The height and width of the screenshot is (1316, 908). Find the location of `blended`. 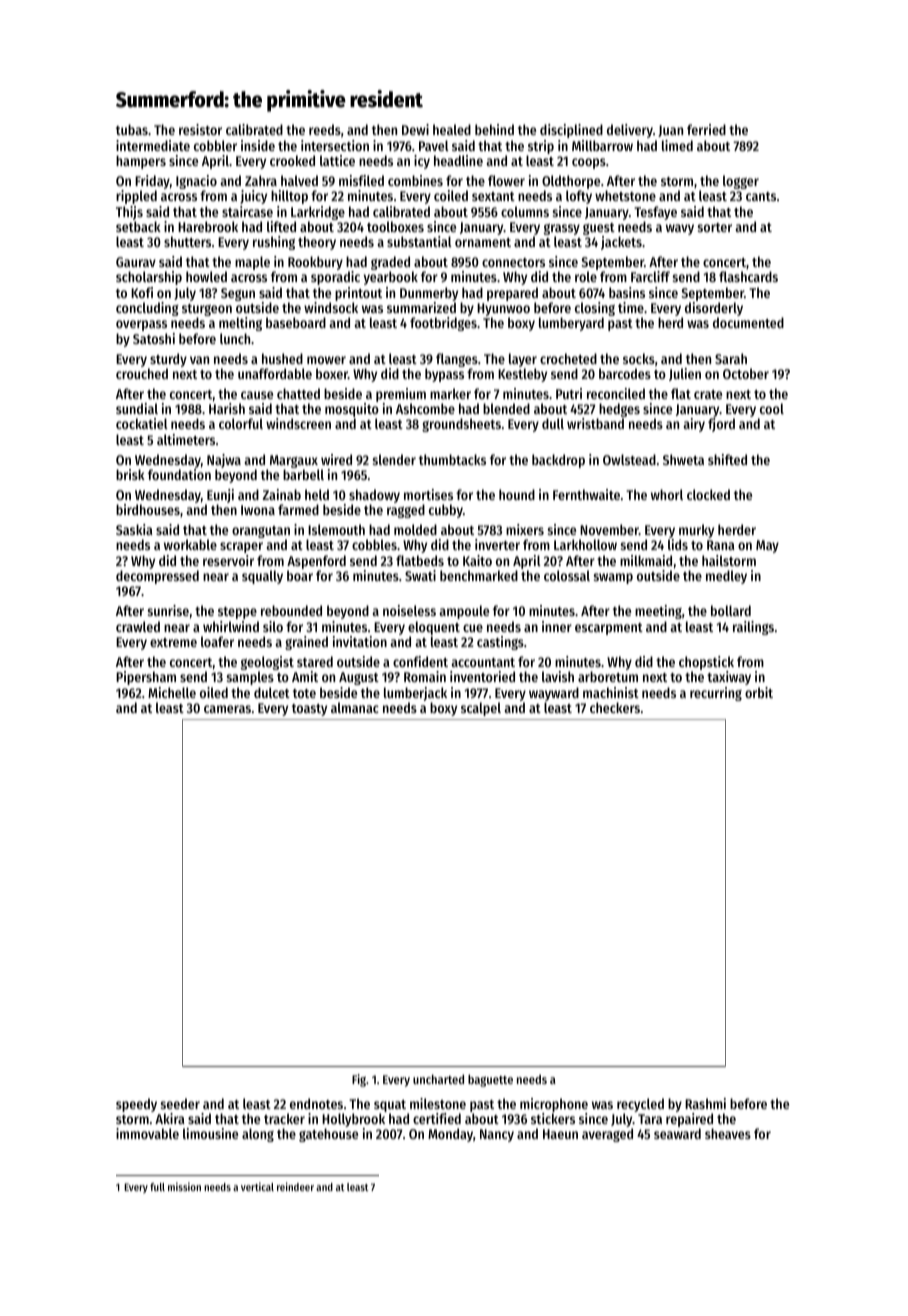

blended is located at coordinates (506, 408).
